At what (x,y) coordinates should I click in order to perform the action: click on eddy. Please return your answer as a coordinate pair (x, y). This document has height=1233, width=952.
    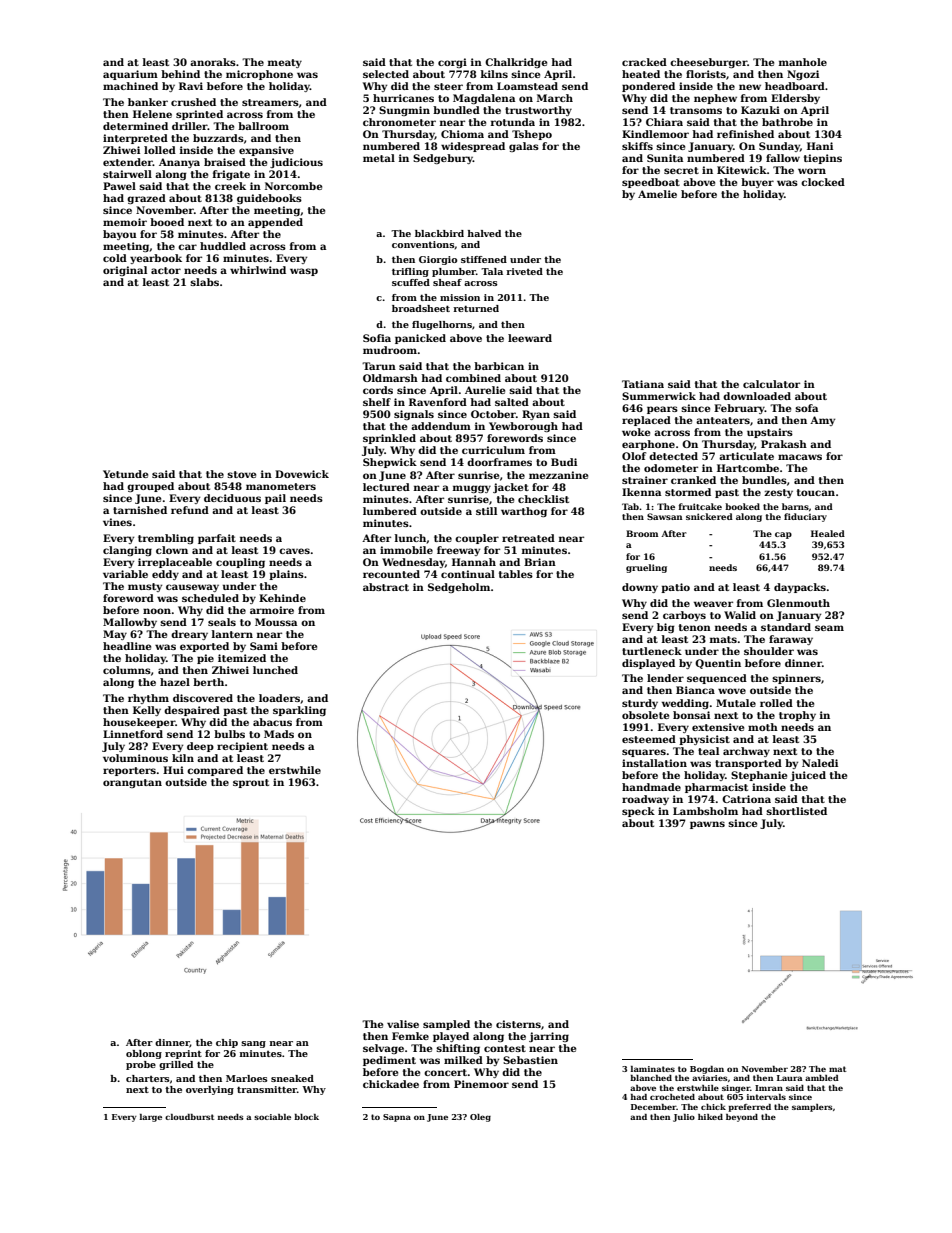
    Looking at the image, I should click on (165, 575).
